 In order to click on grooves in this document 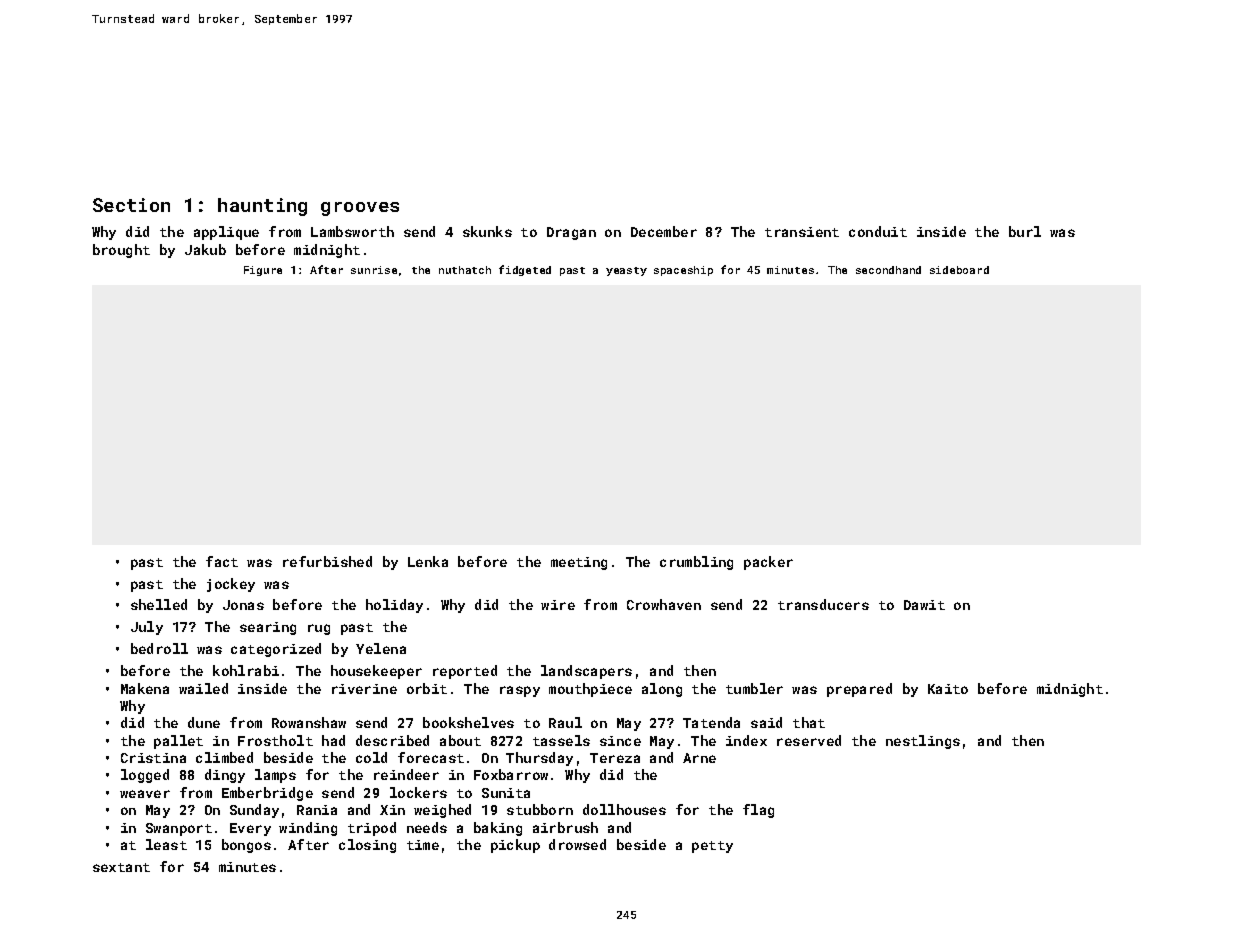, I will do `click(360, 209)`.
